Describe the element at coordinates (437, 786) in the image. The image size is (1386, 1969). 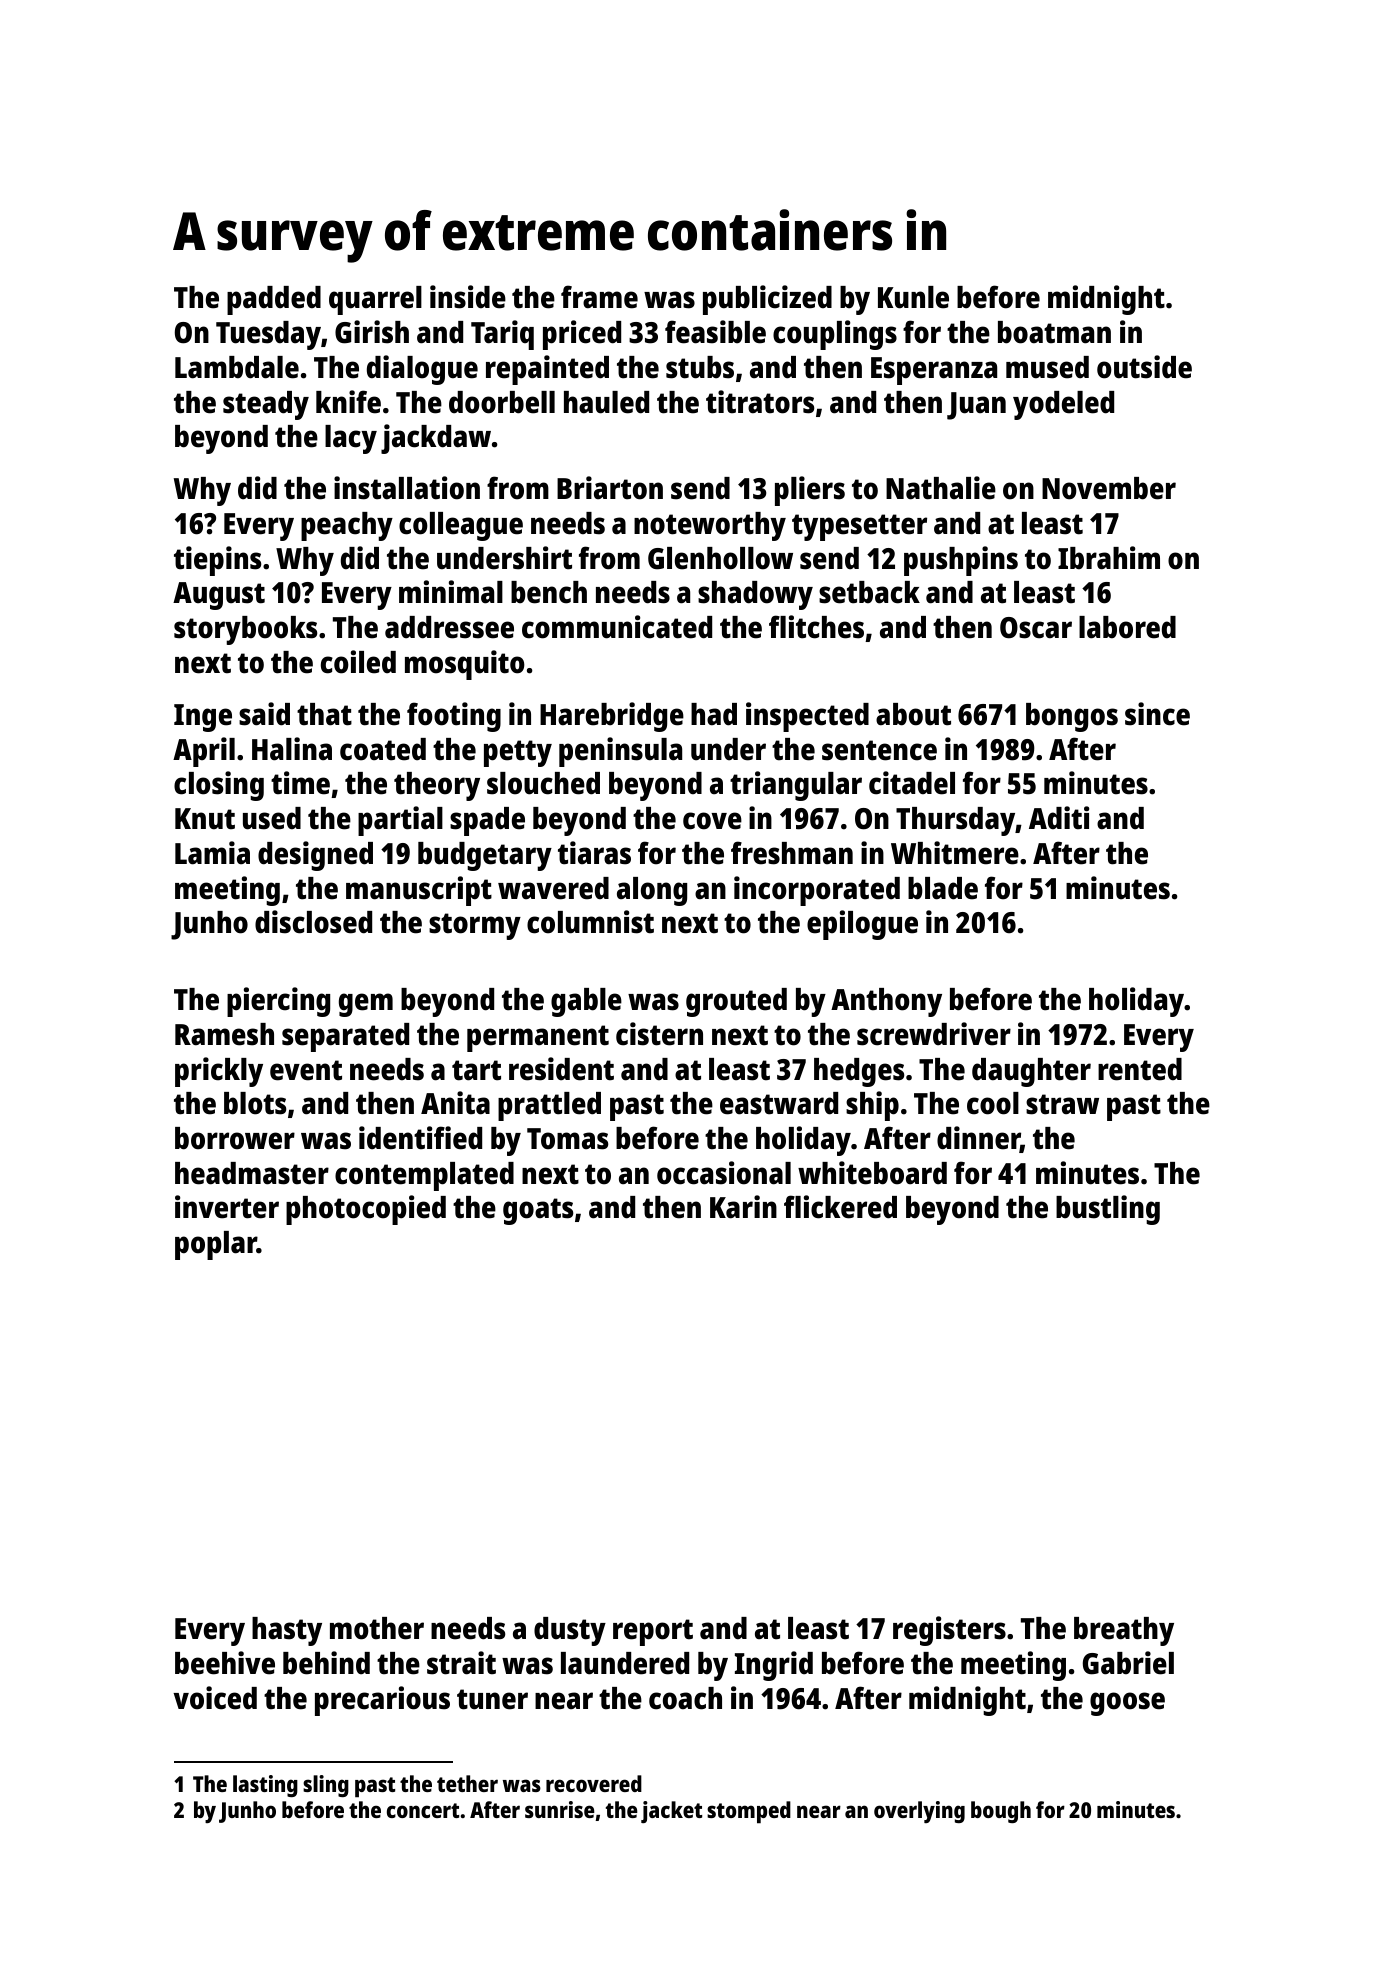
I see `theory` at that location.
